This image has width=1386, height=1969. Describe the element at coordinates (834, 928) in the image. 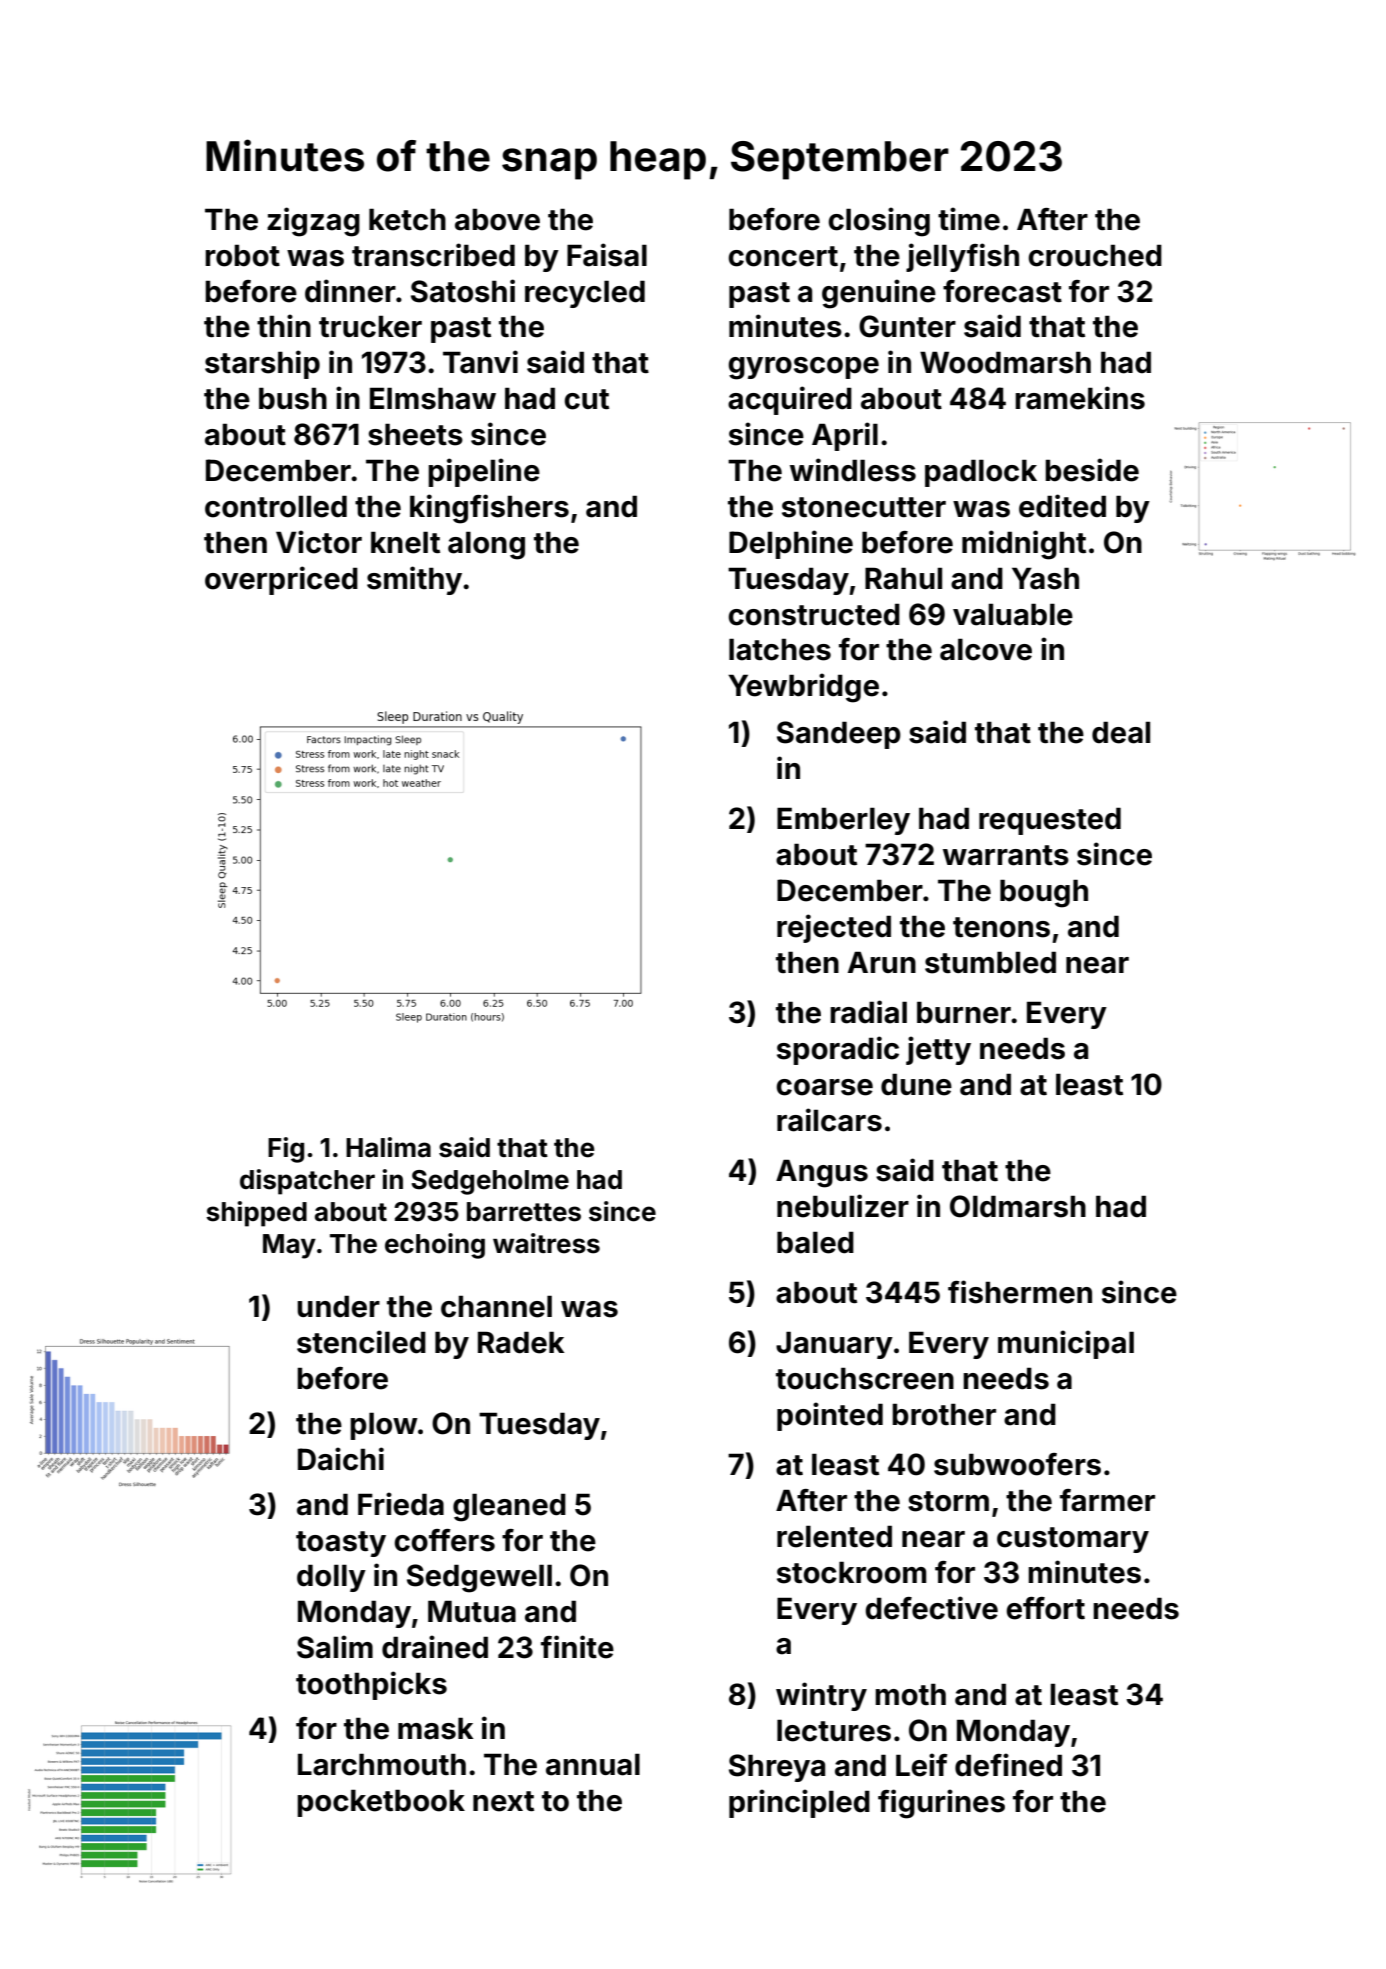

I see `rejected` at that location.
